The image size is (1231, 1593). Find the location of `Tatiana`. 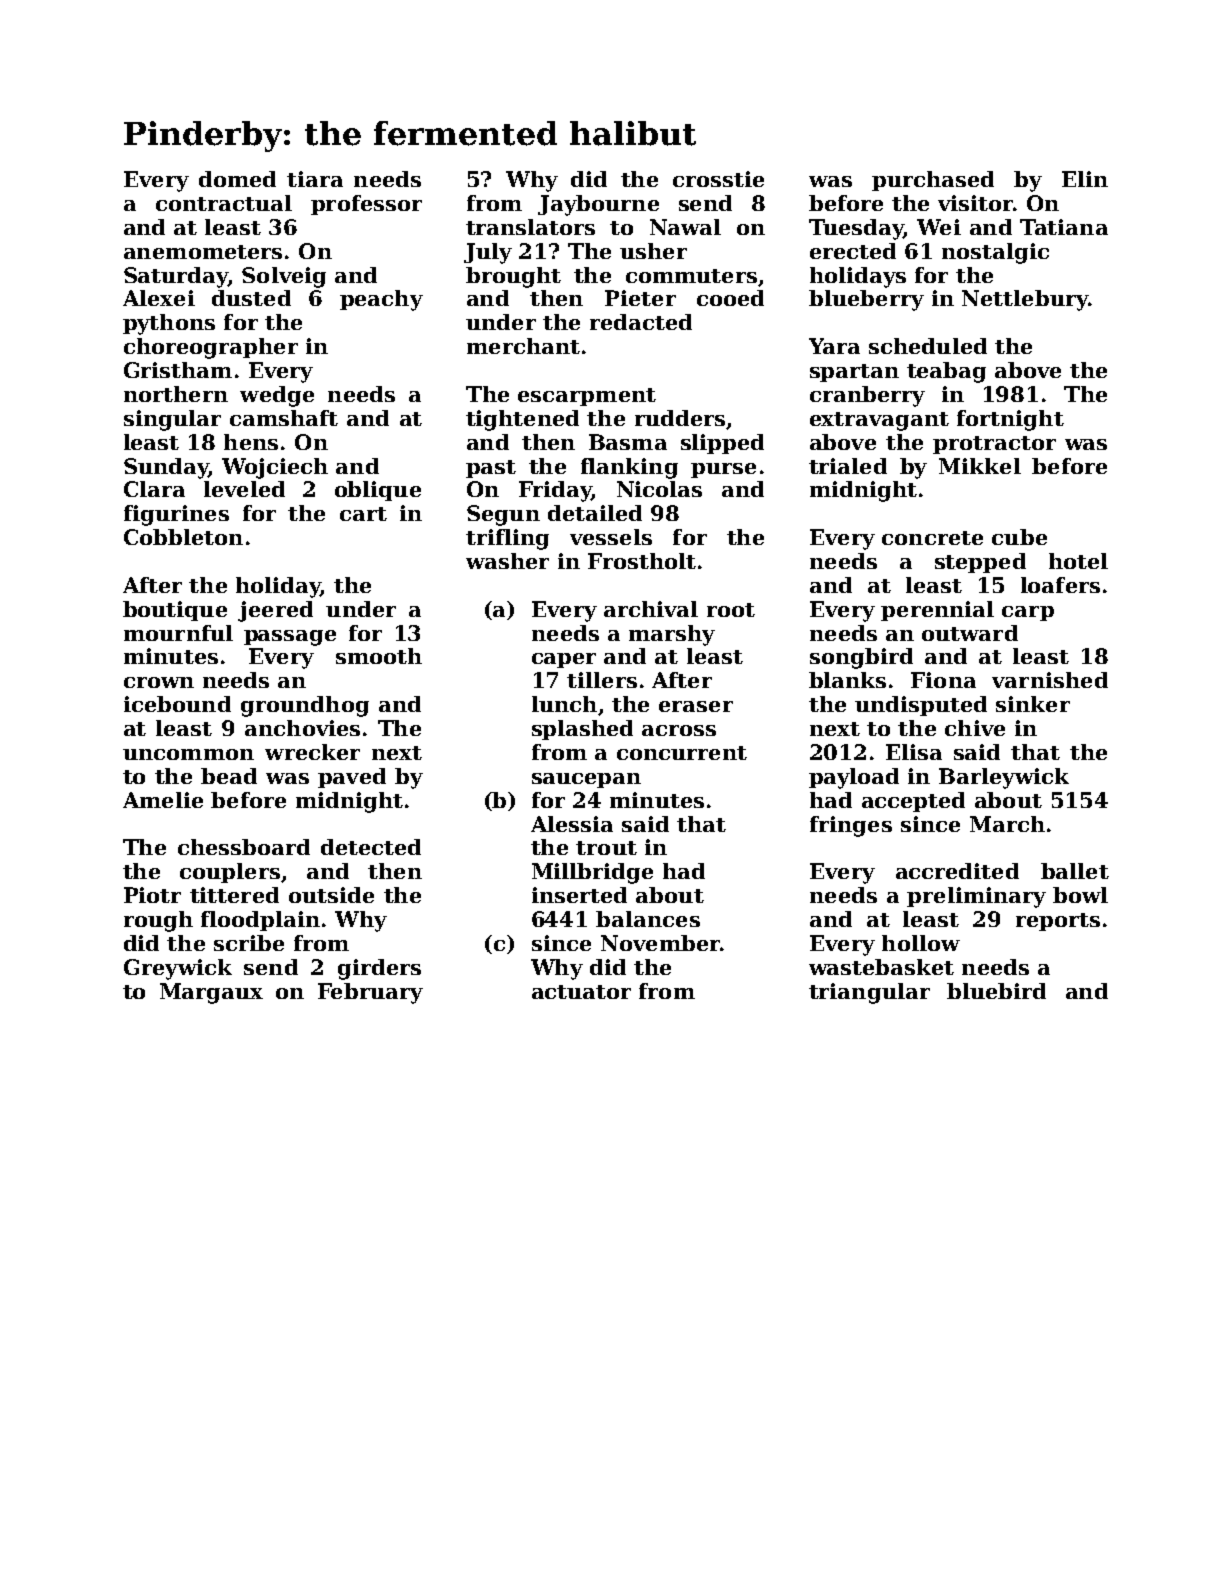

Tatiana is located at coordinates (1064, 227).
